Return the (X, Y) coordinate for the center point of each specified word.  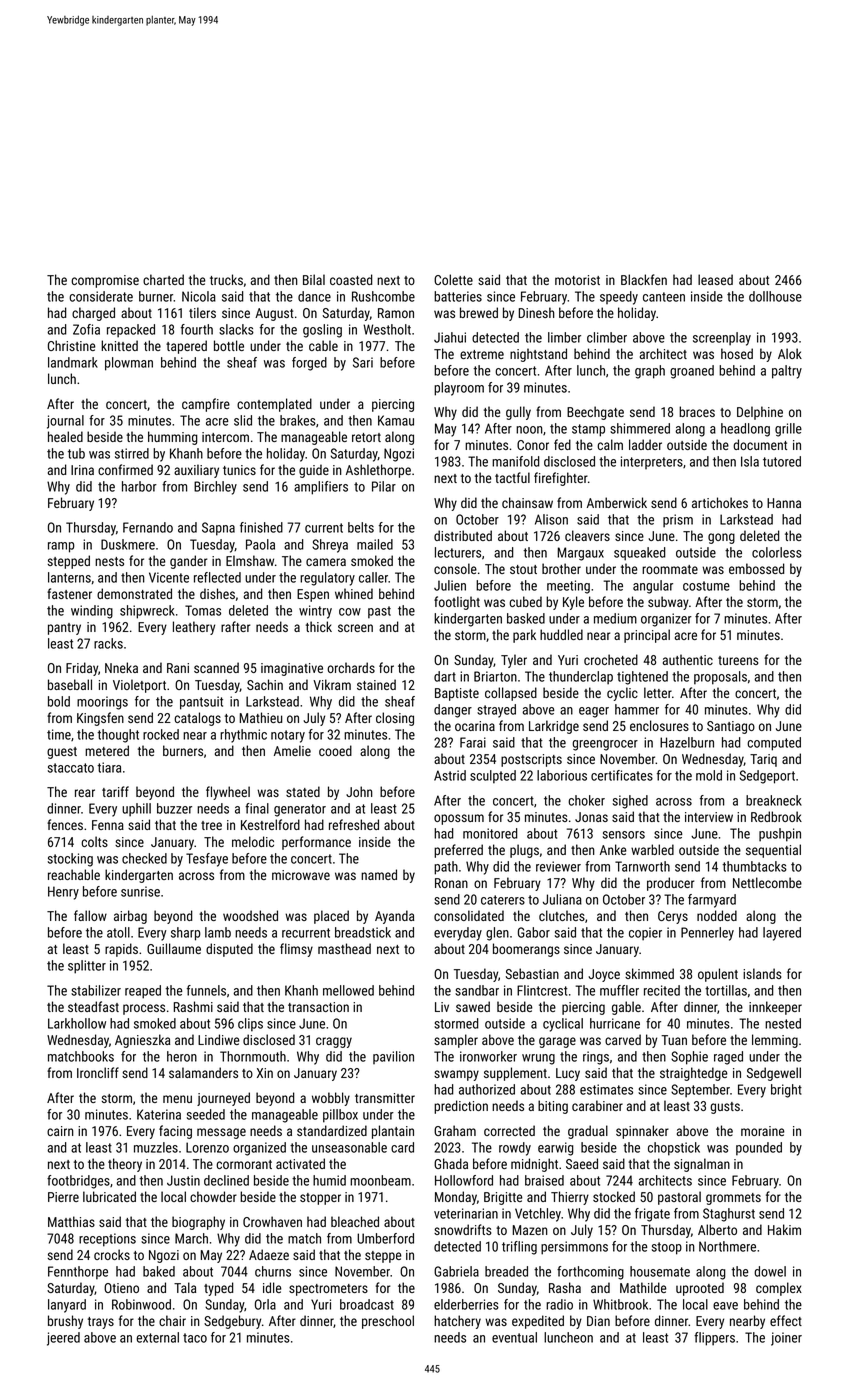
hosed (737, 353)
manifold (515, 461)
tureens (738, 660)
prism (678, 521)
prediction (461, 1107)
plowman (129, 364)
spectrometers (328, 1290)
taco (195, 1338)
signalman (702, 1165)
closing (395, 719)
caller (373, 577)
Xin (265, 1073)
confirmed (125, 469)
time (59, 734)
